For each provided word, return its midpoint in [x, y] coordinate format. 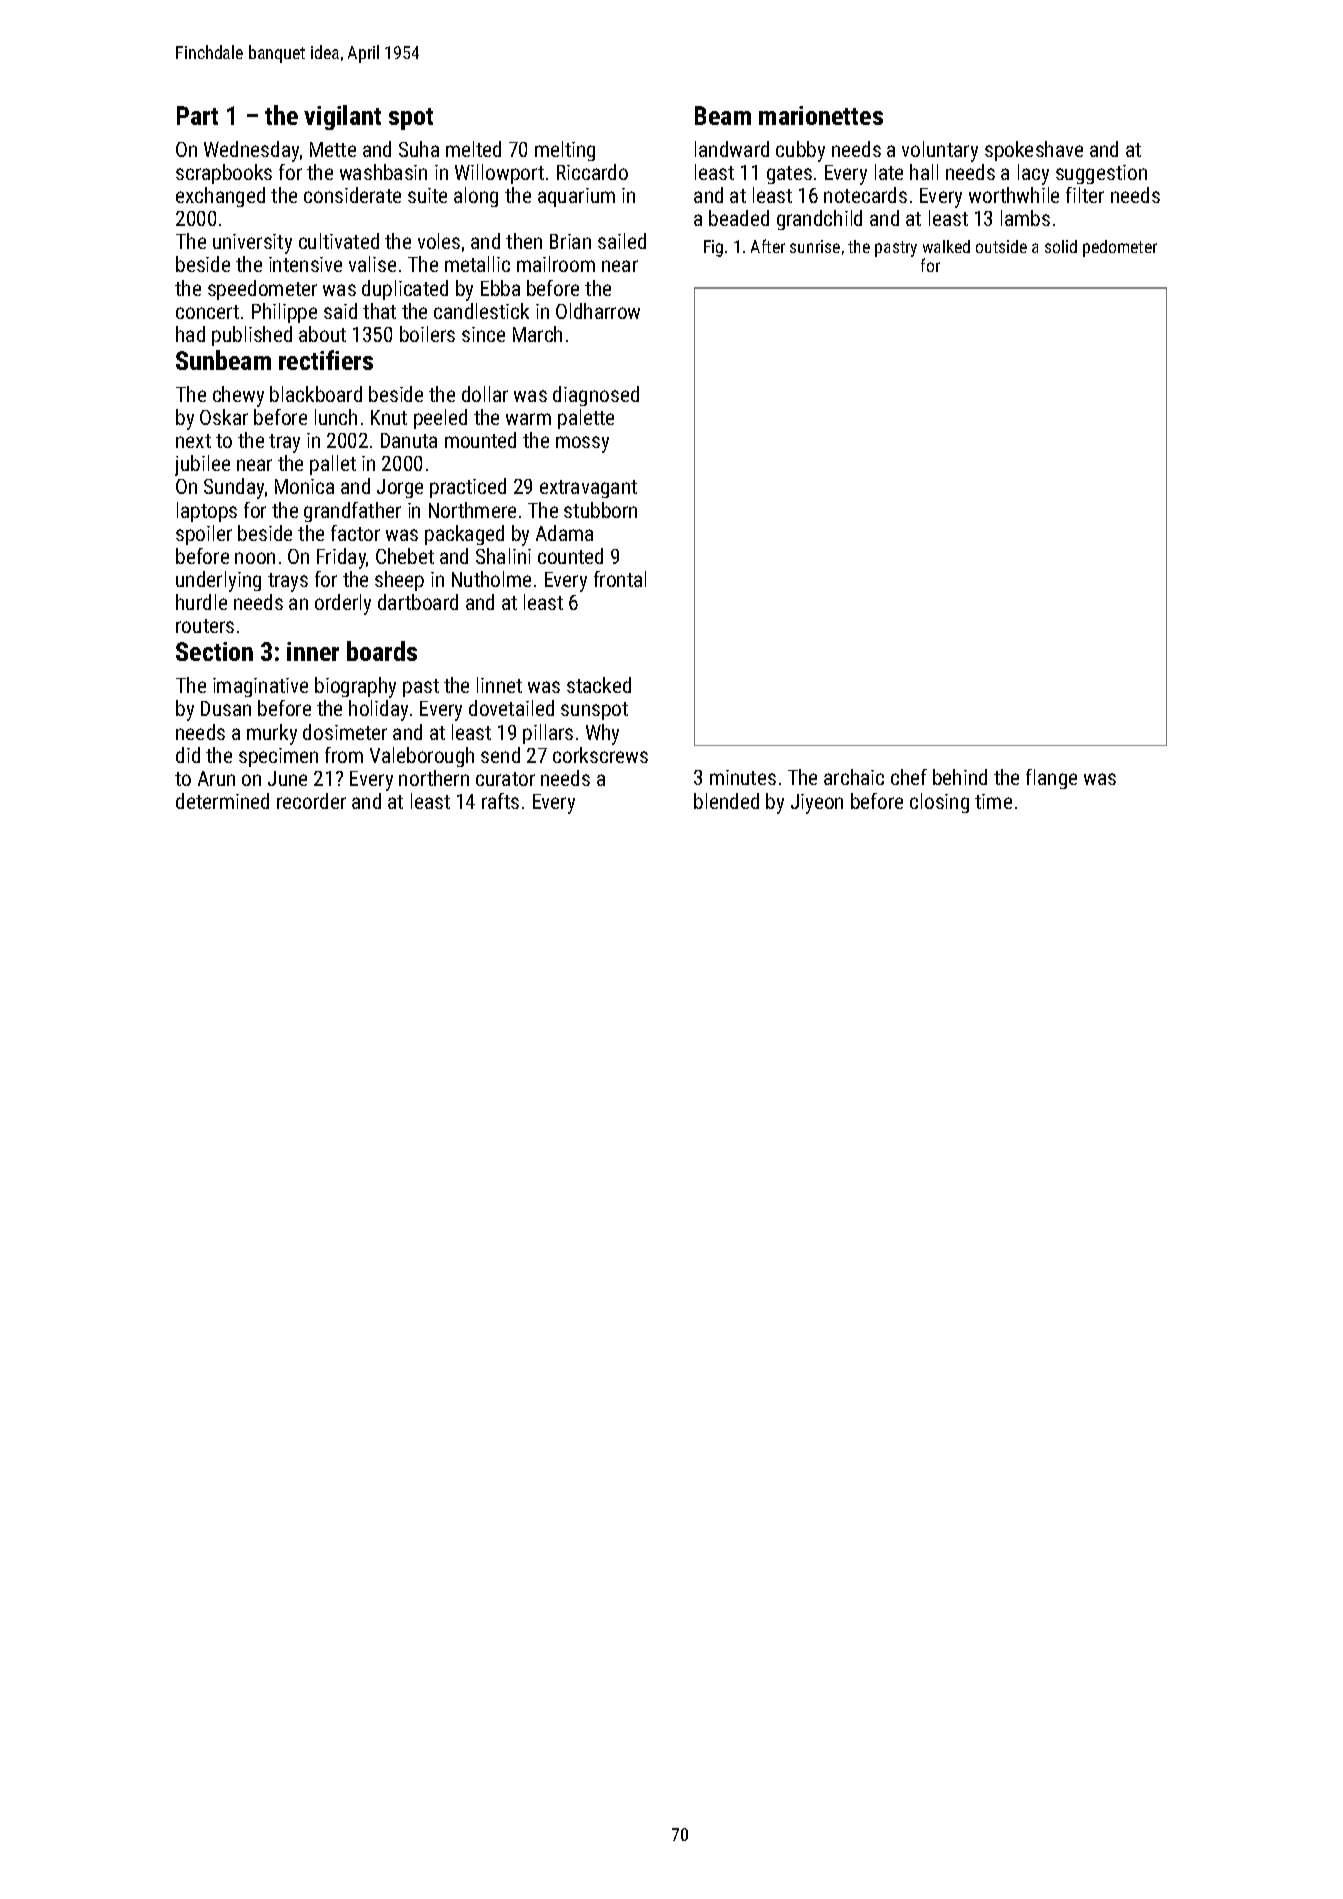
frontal [620, 579]
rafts [500, 801]
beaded [739, 218]
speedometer [262, 290]
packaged [464, 535]
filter [1085, 195]
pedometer [1120, 248]
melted [473, 149]
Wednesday [251, 151]
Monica [304, 486]
